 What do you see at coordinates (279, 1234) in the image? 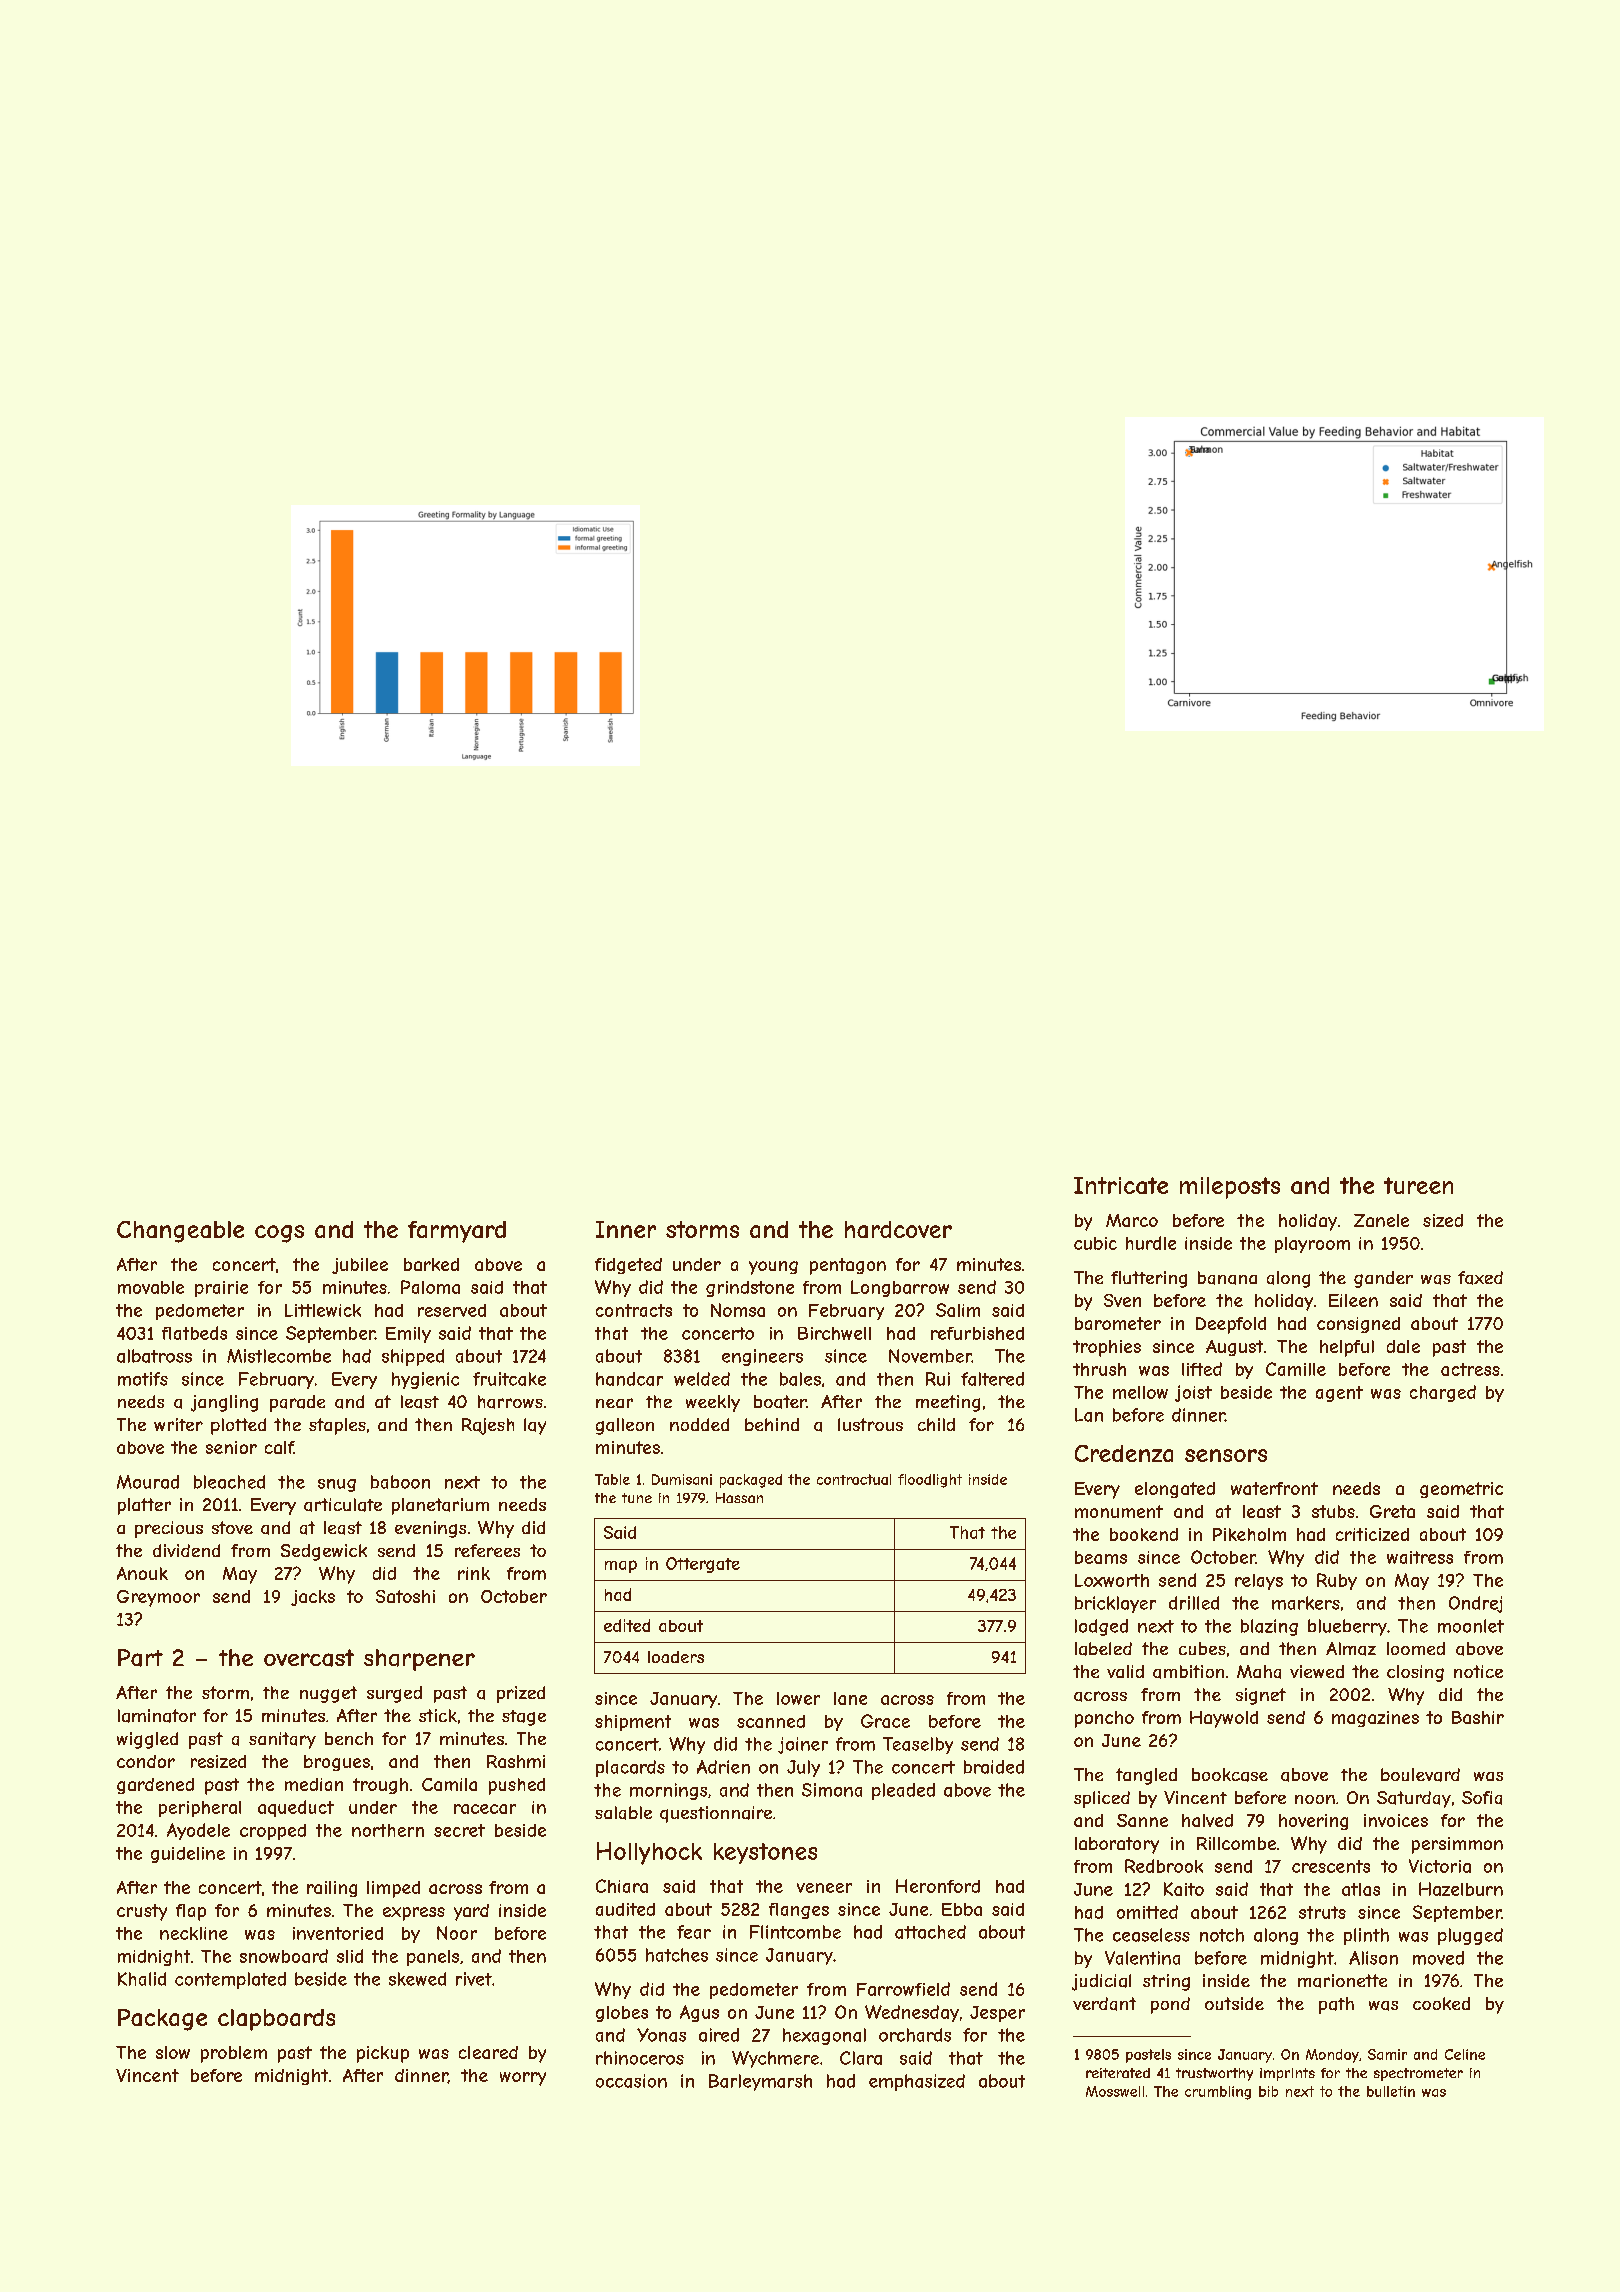
I see `cogs` at bounding box center [279, 1234].
